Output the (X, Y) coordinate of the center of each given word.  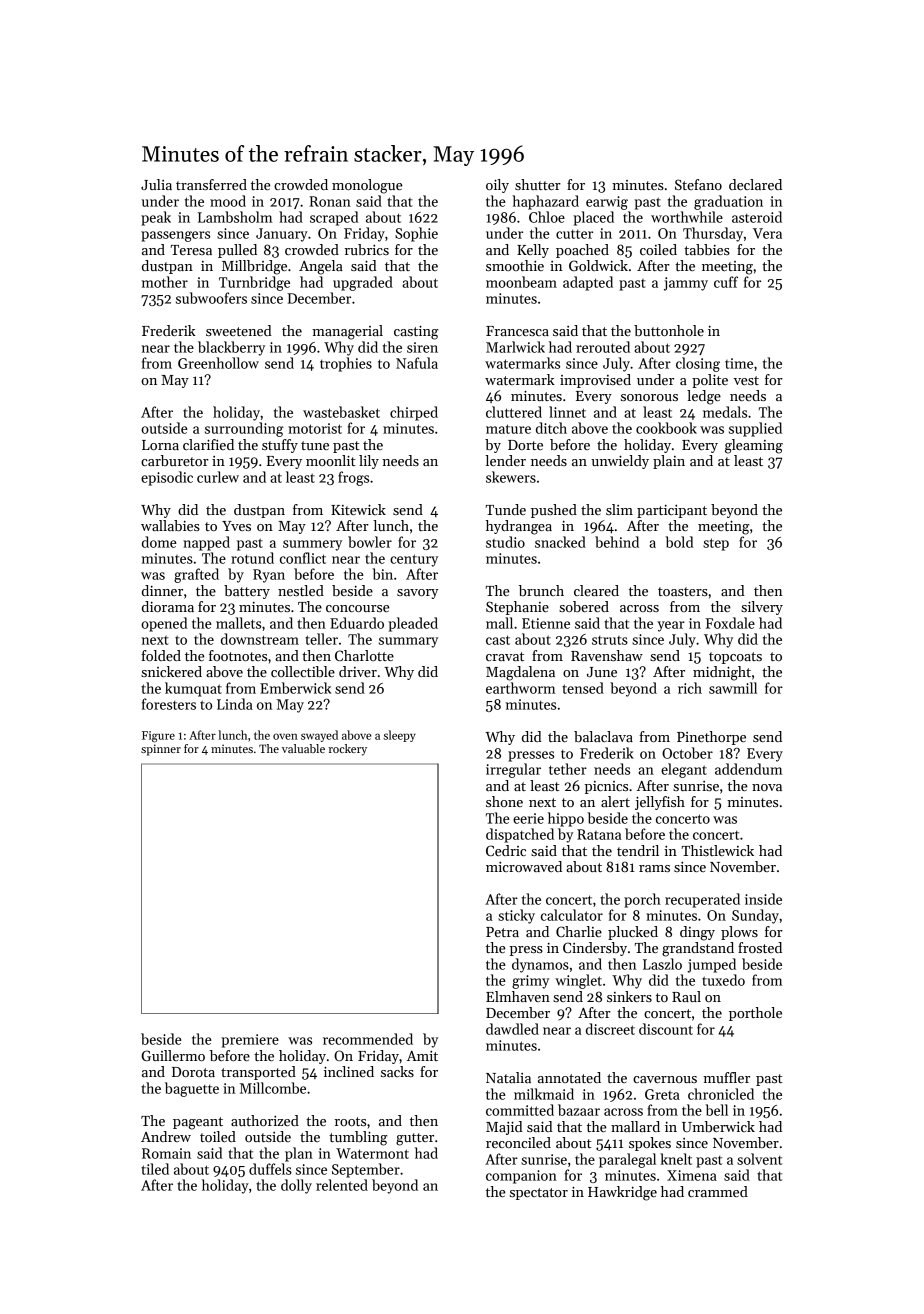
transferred (211, 184)
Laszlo (662, 964)
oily (497, 186)
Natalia (508, 1077)
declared (755, 184)
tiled (155, 1169)
